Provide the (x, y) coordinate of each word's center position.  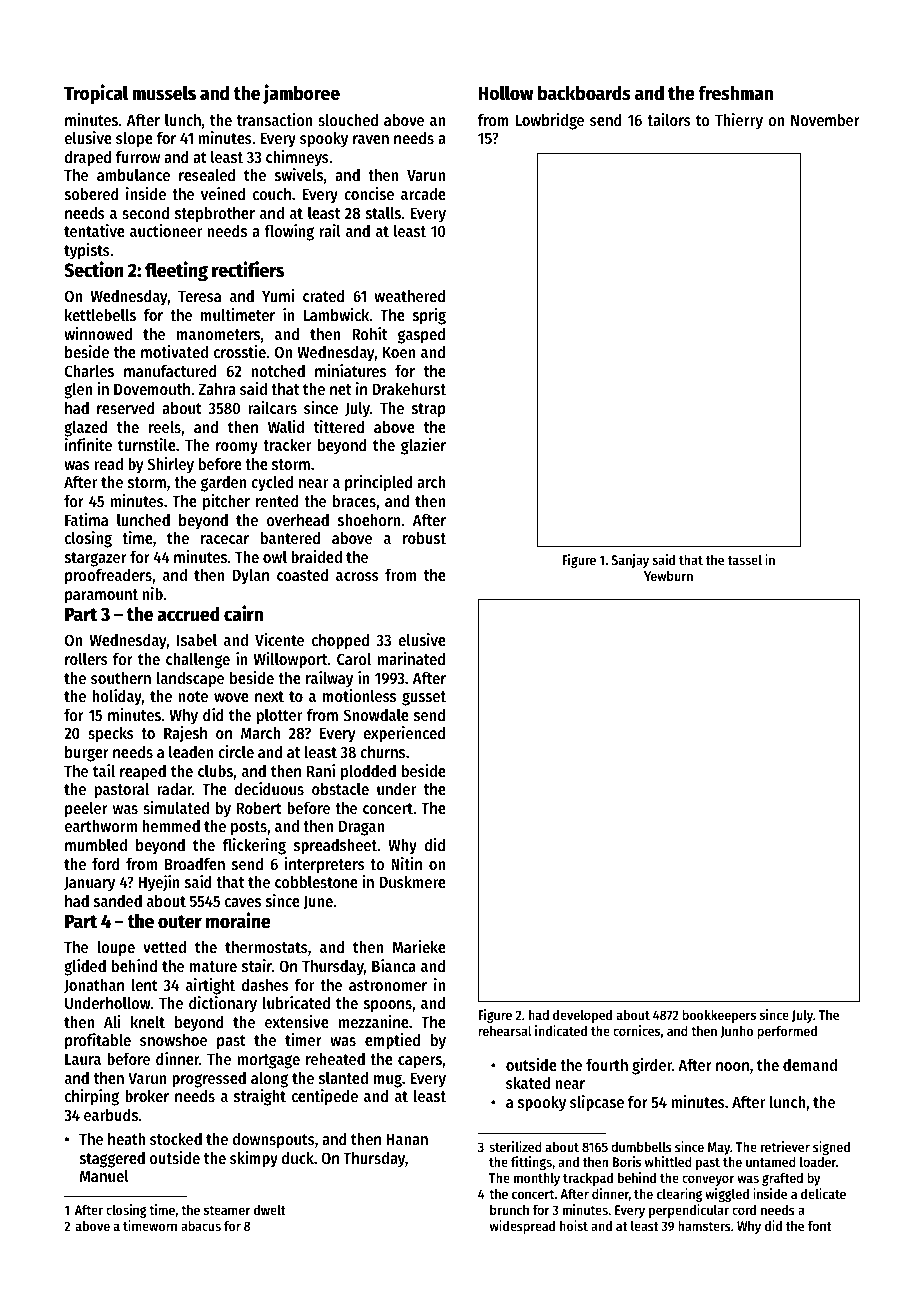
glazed (85, 429)
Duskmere (413, 882)
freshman (735, 93)
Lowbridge (549, 121)
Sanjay (630, 561)
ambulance (133, 175)
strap (429, 410)
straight (260, 1097)
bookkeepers (719, 1016)
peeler (86, 810)
